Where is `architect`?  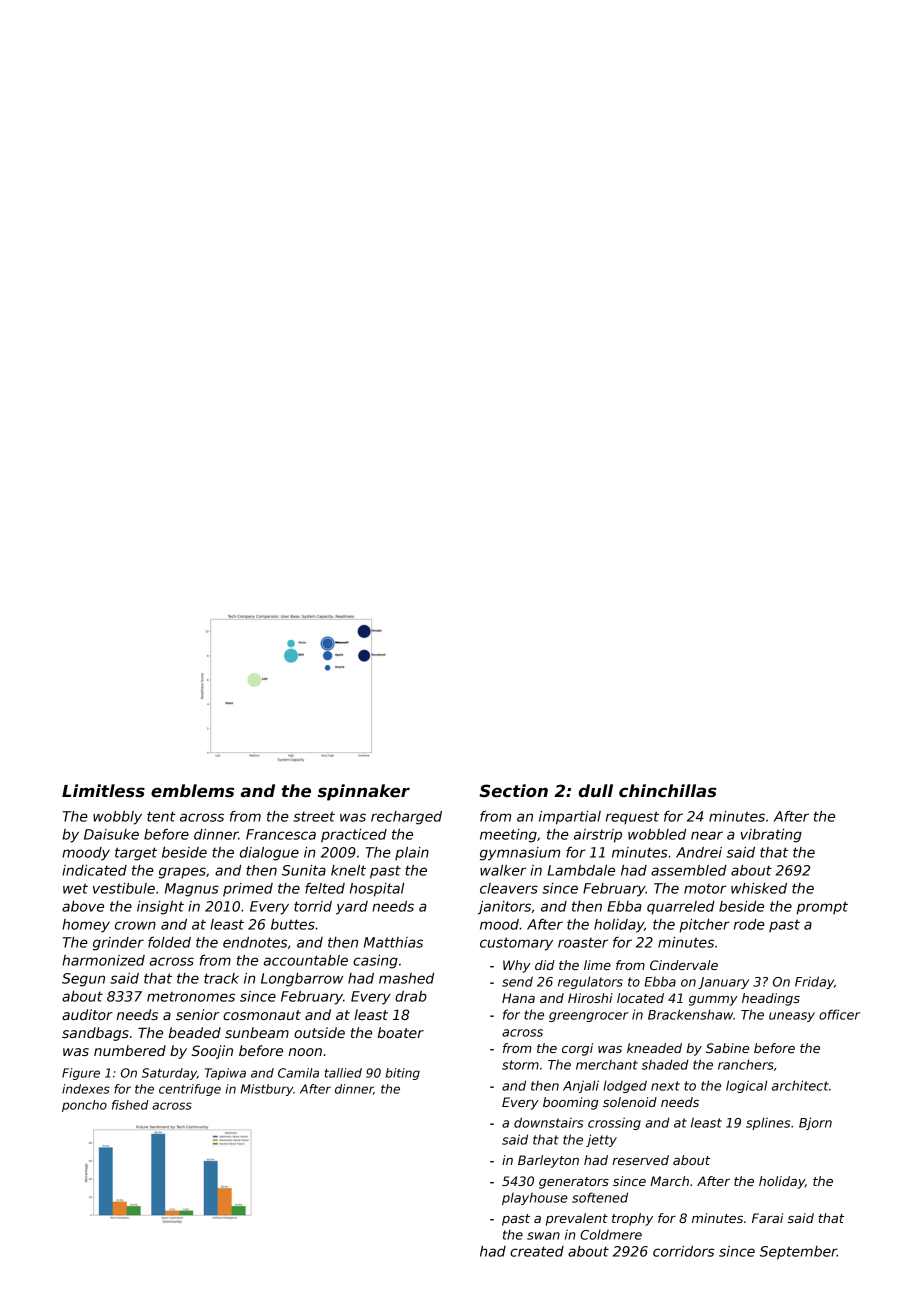 architect is located at coordinates (800, 1085).
